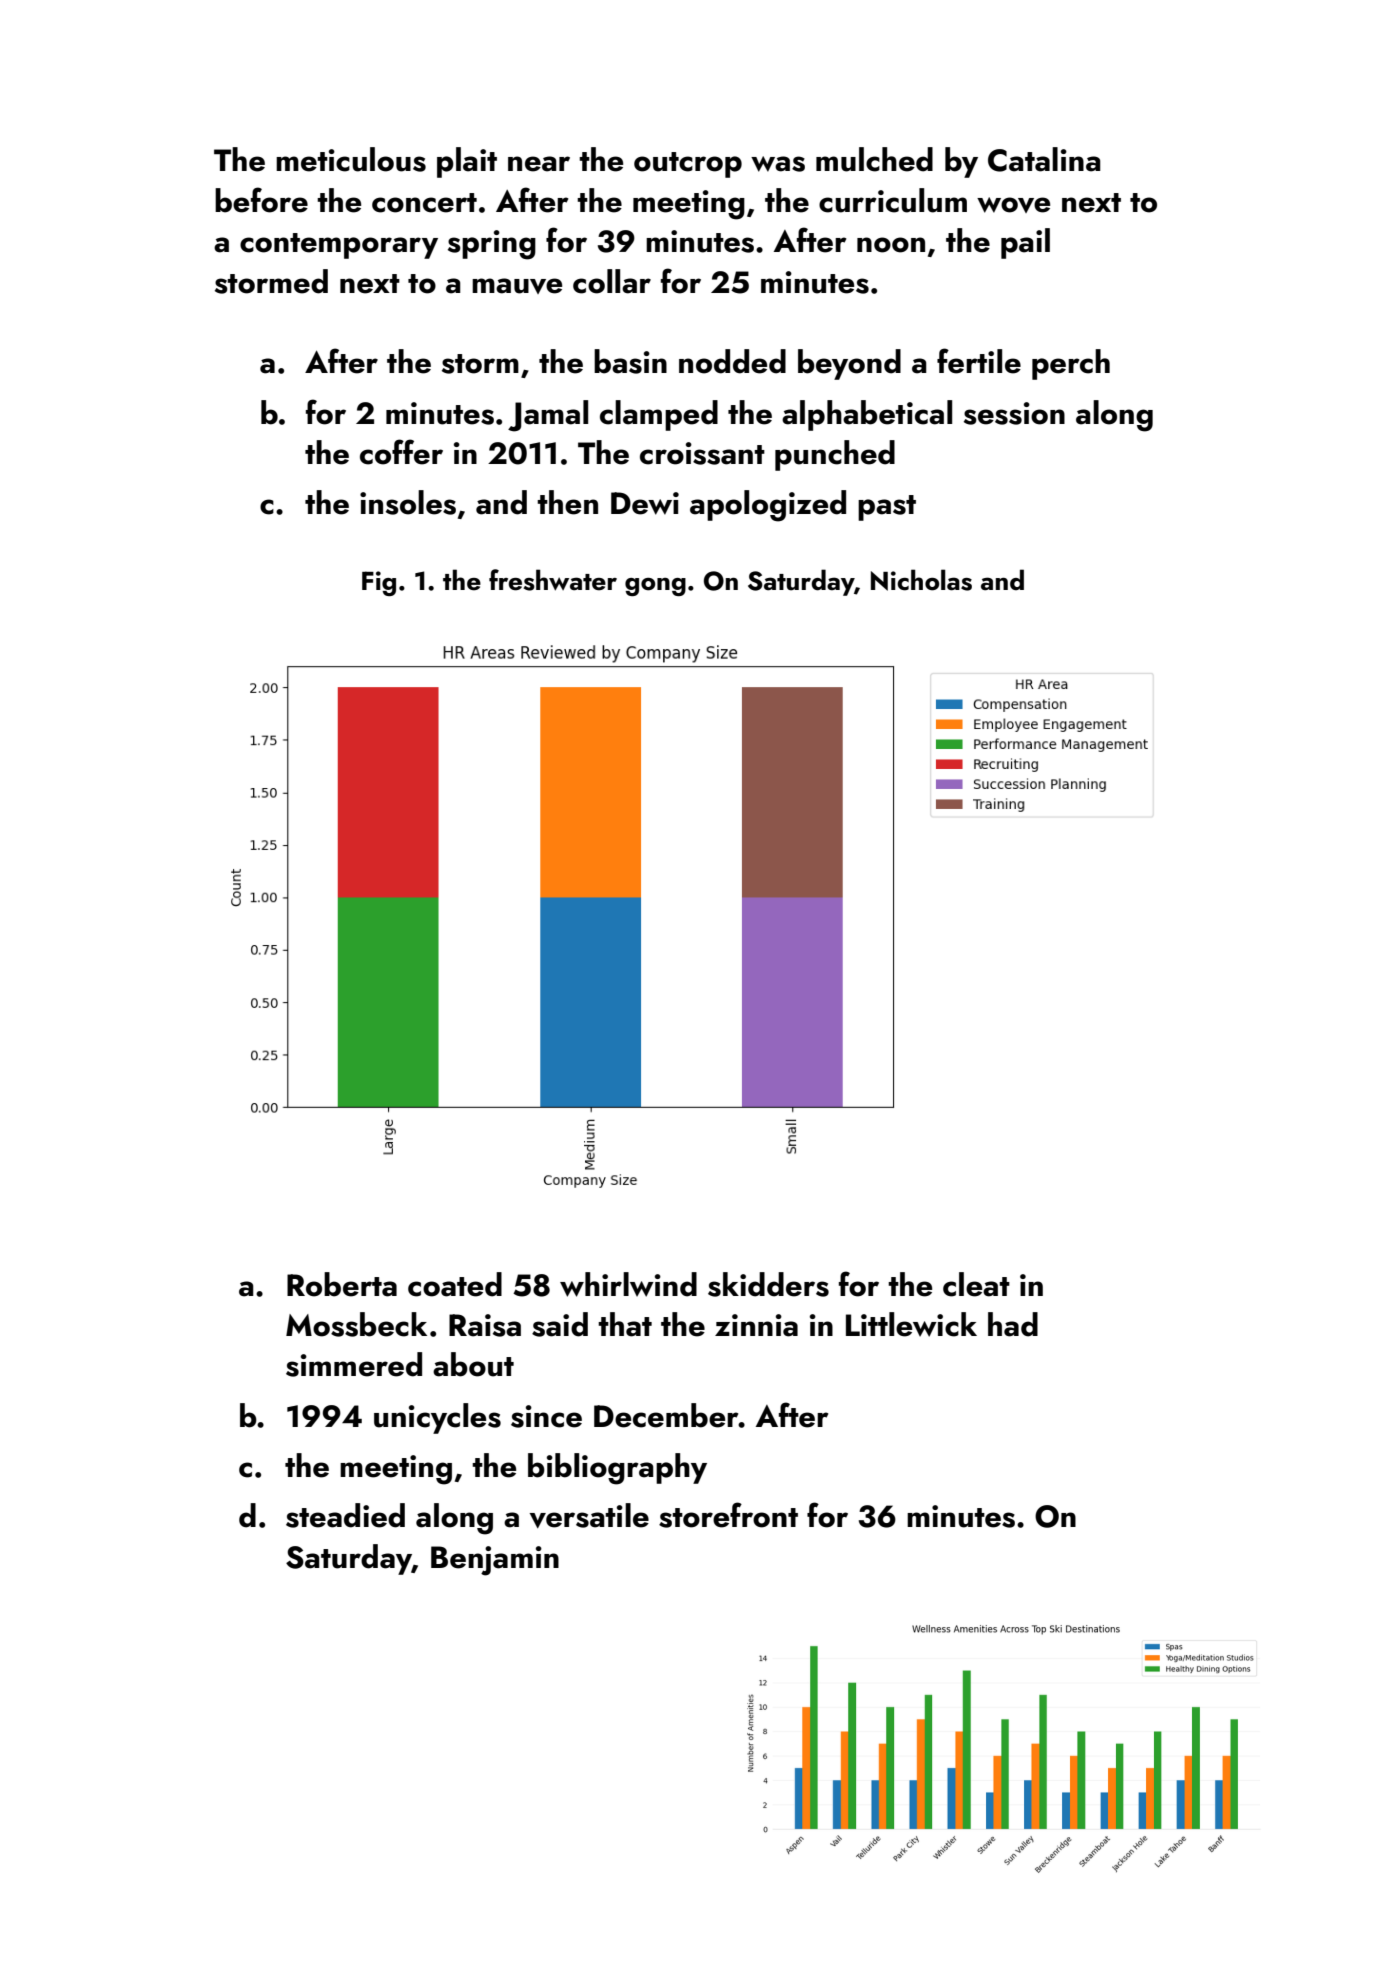 The image size is (1386, 1969). I want to click on gong, so click(655, 587).
